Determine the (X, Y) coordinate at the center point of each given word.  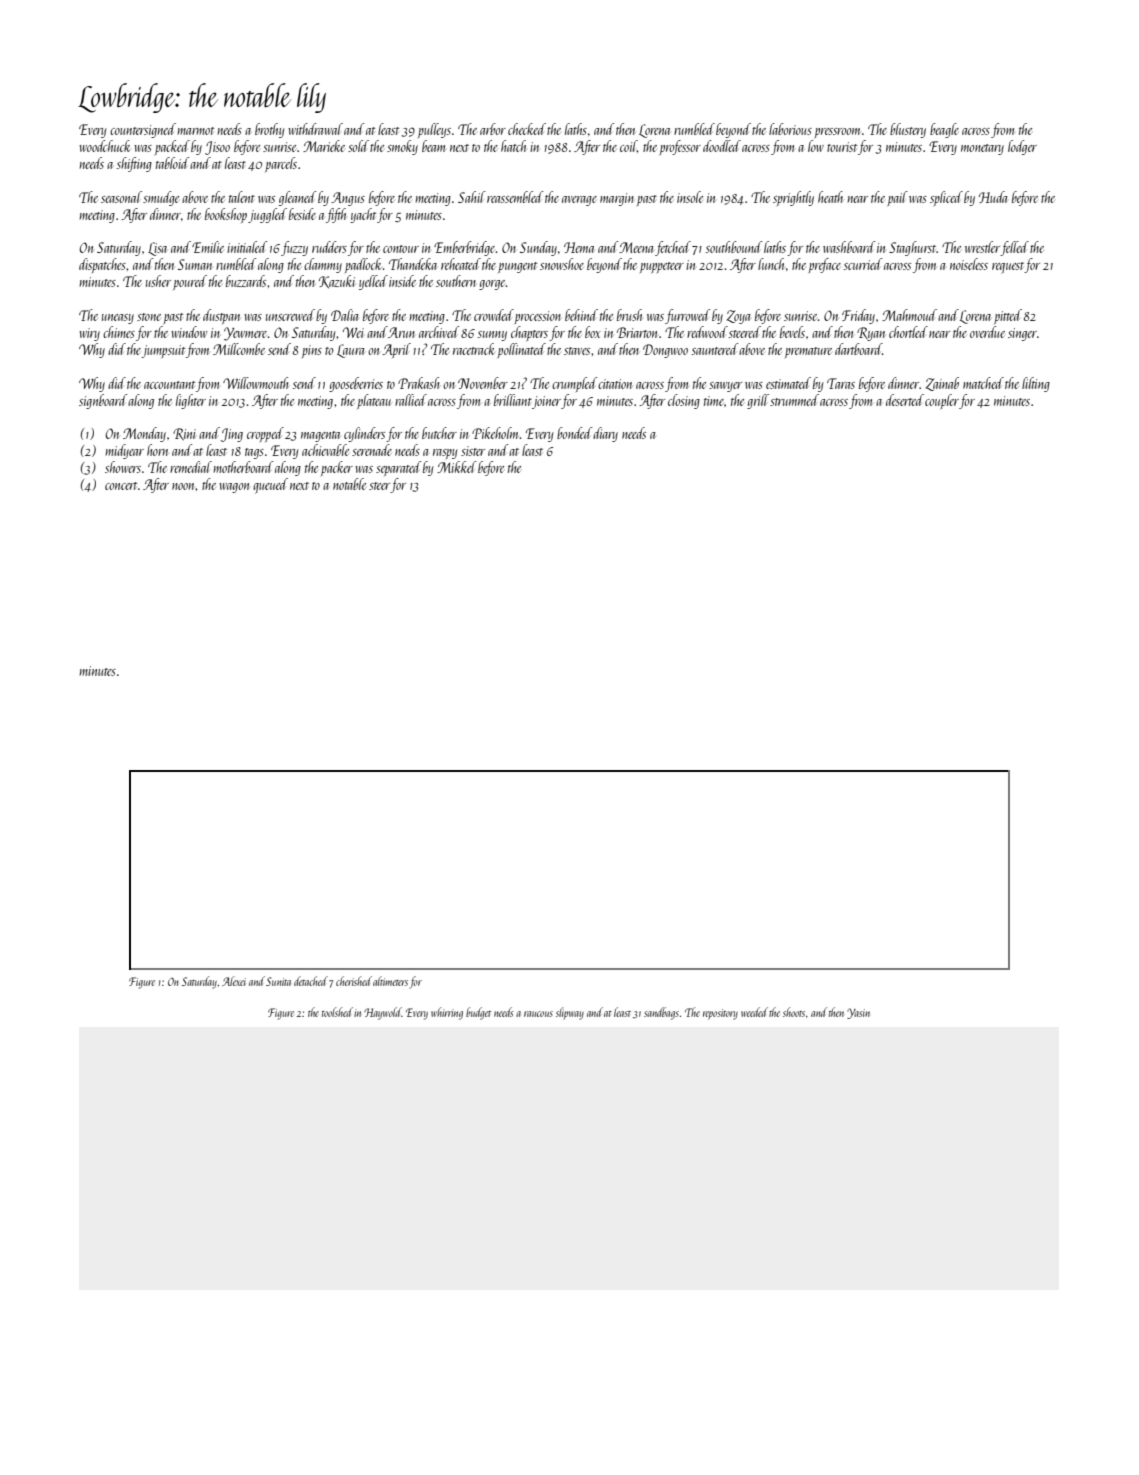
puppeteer (662, 267)
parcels (281, 164)
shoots (794, 1012)
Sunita (278, 981)
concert (121, 486)
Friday (858, 316)
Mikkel (457, 467)
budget (478, 1013)
